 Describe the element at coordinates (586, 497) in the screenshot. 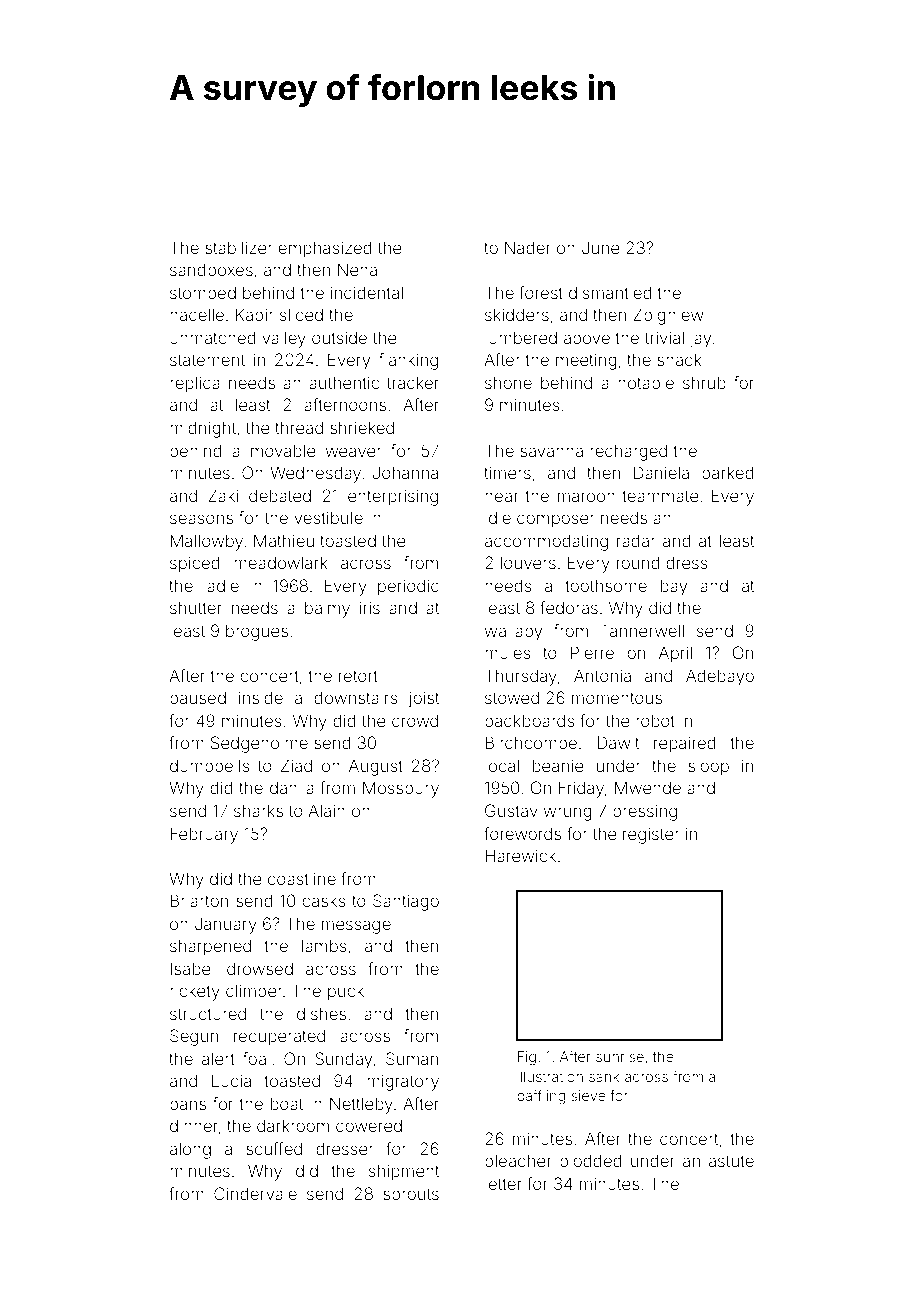

I see `maroon` at that location.
